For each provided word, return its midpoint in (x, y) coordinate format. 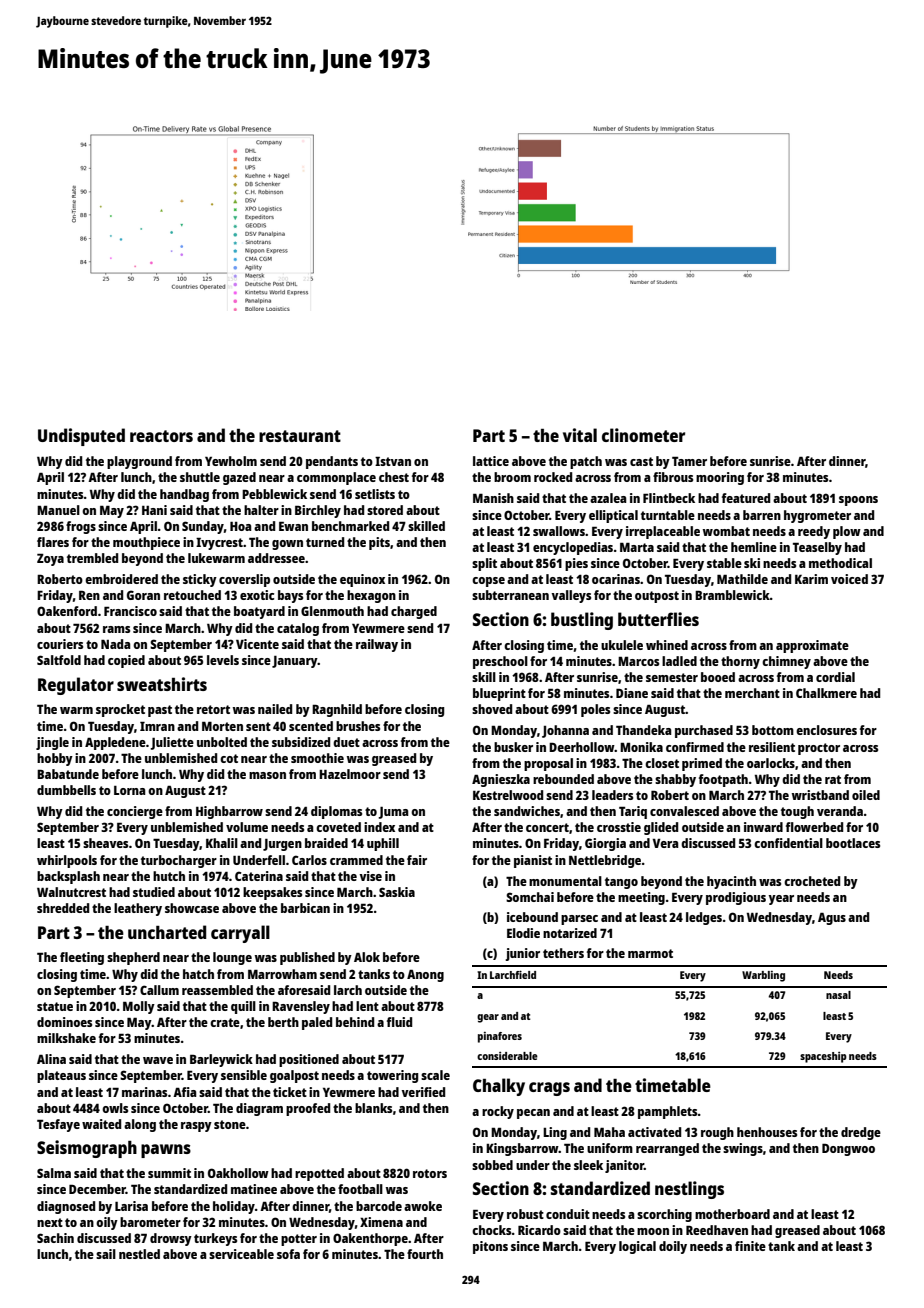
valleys (571, 596)
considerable (507, 1056)
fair (417, 860)
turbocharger (179, 861)
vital (580, 435)
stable (724, 563)
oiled (866, 795)
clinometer (643, 435)
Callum (159, 990)
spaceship (823, 1057)
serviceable (241, 1254)
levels (223, 660)
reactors (161, 436)
